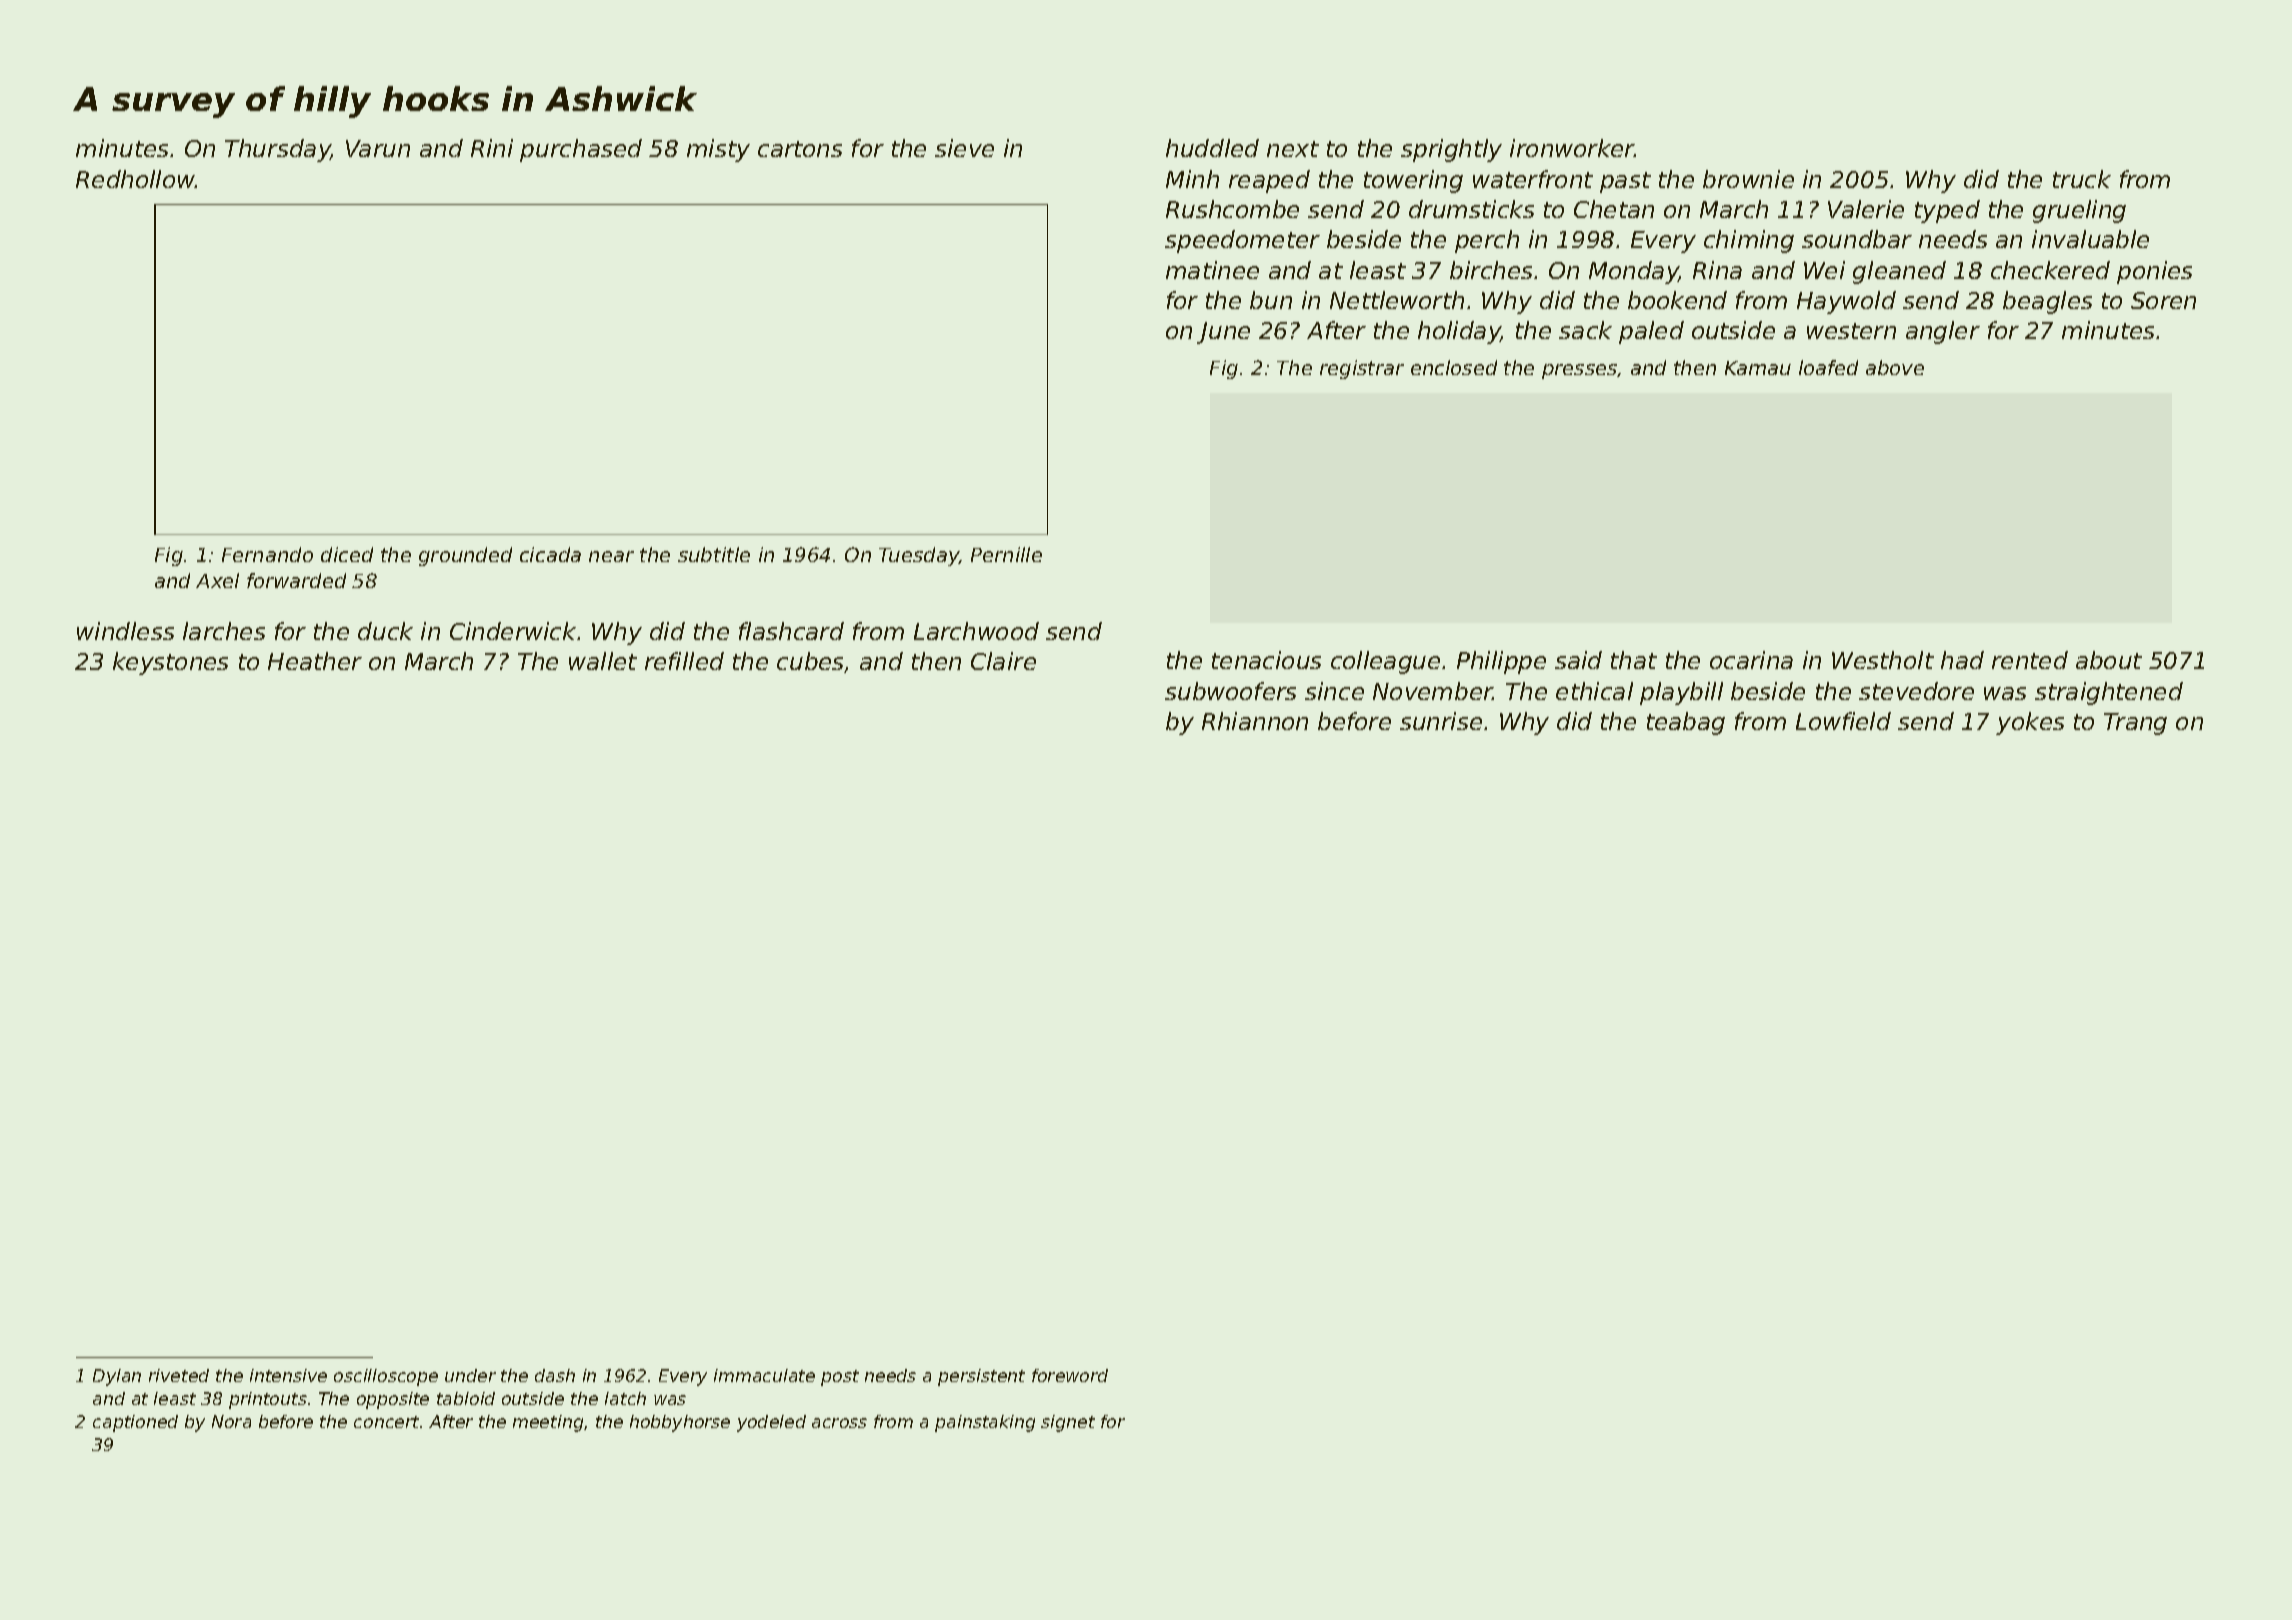 The image size is (2292, 1620). What do you see at coordinates (1068, 1423) in the image?
I see `signet` at bounding box center [1068, 1423].
